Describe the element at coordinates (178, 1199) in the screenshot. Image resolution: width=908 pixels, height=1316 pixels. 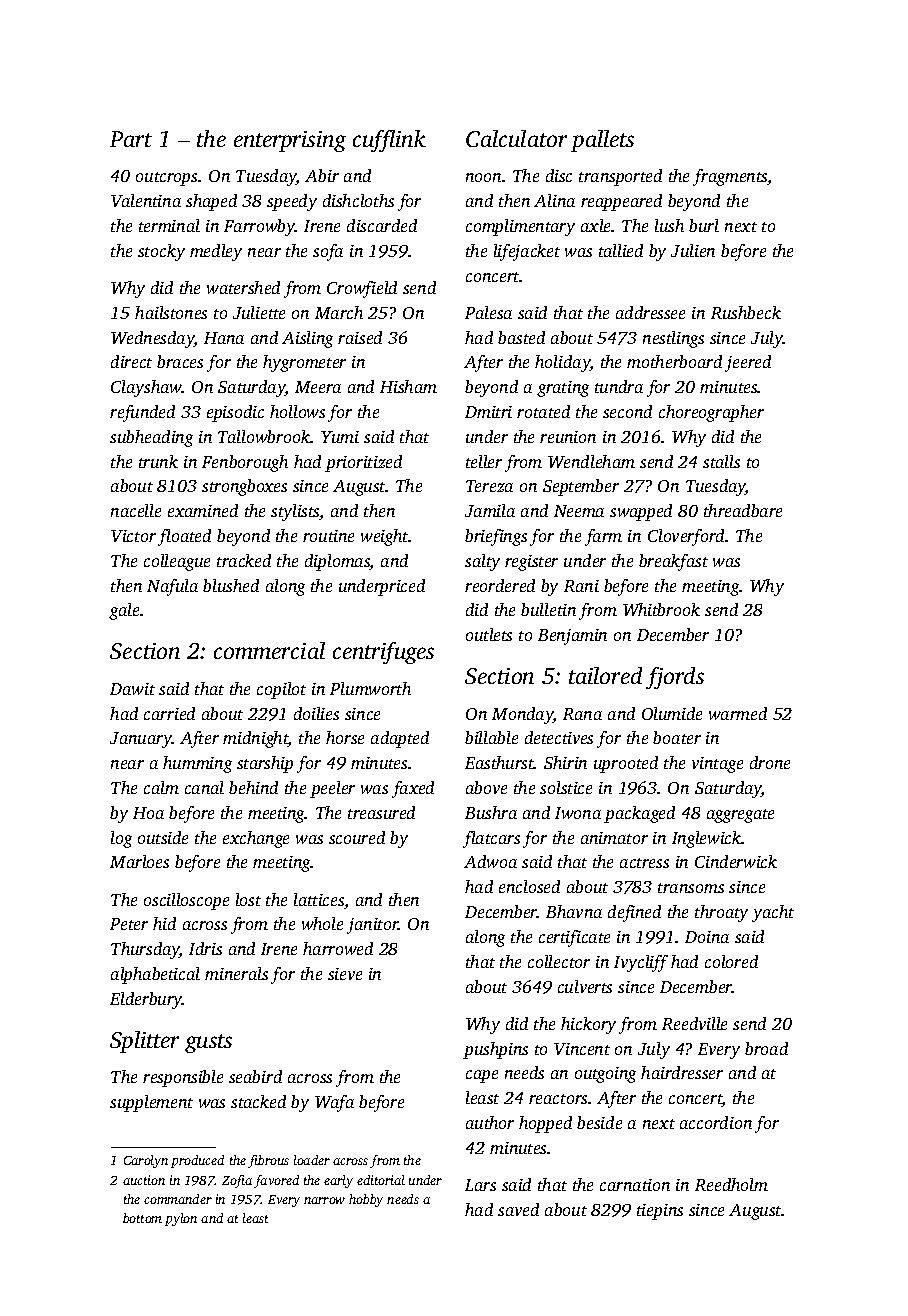
I see `commander` at that location.
